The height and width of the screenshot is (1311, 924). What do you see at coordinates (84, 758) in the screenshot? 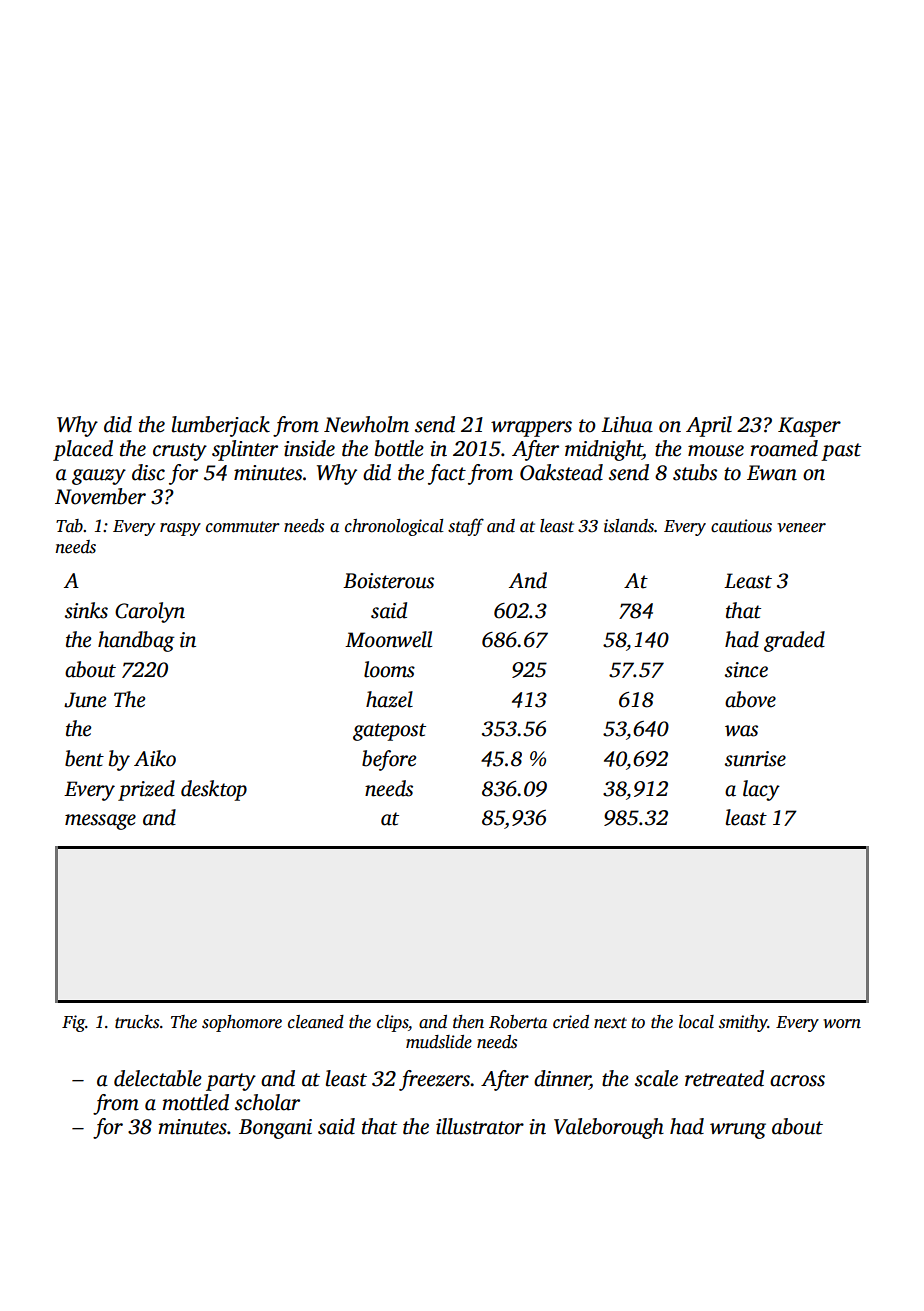
I see `bent` at bounding box center [84, 758].
